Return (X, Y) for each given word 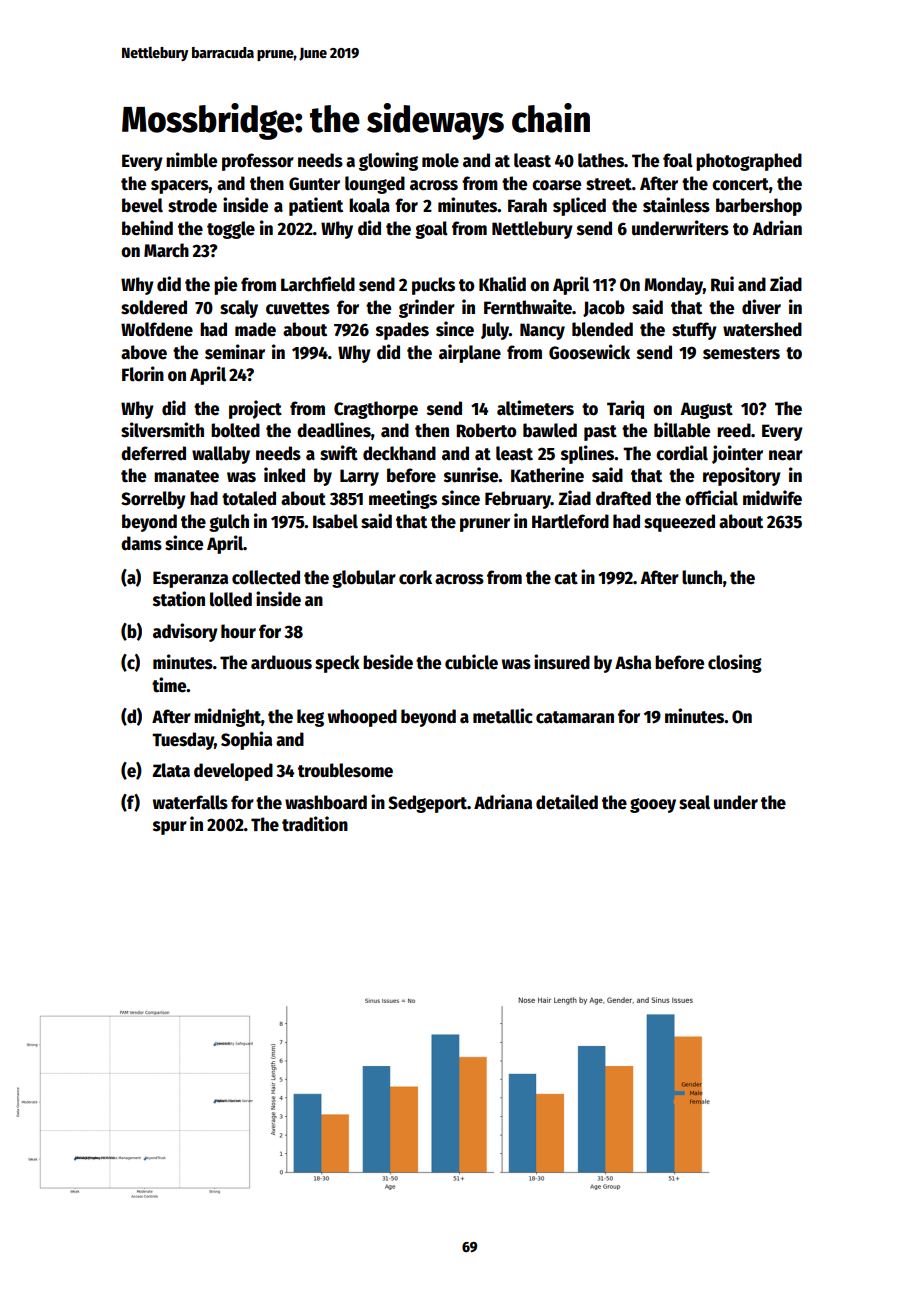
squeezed (679, 523)
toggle (231, 230)
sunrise (471, 475)
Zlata (171, 770)
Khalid (502, 284)
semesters (741, 353)
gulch (229, 523)
